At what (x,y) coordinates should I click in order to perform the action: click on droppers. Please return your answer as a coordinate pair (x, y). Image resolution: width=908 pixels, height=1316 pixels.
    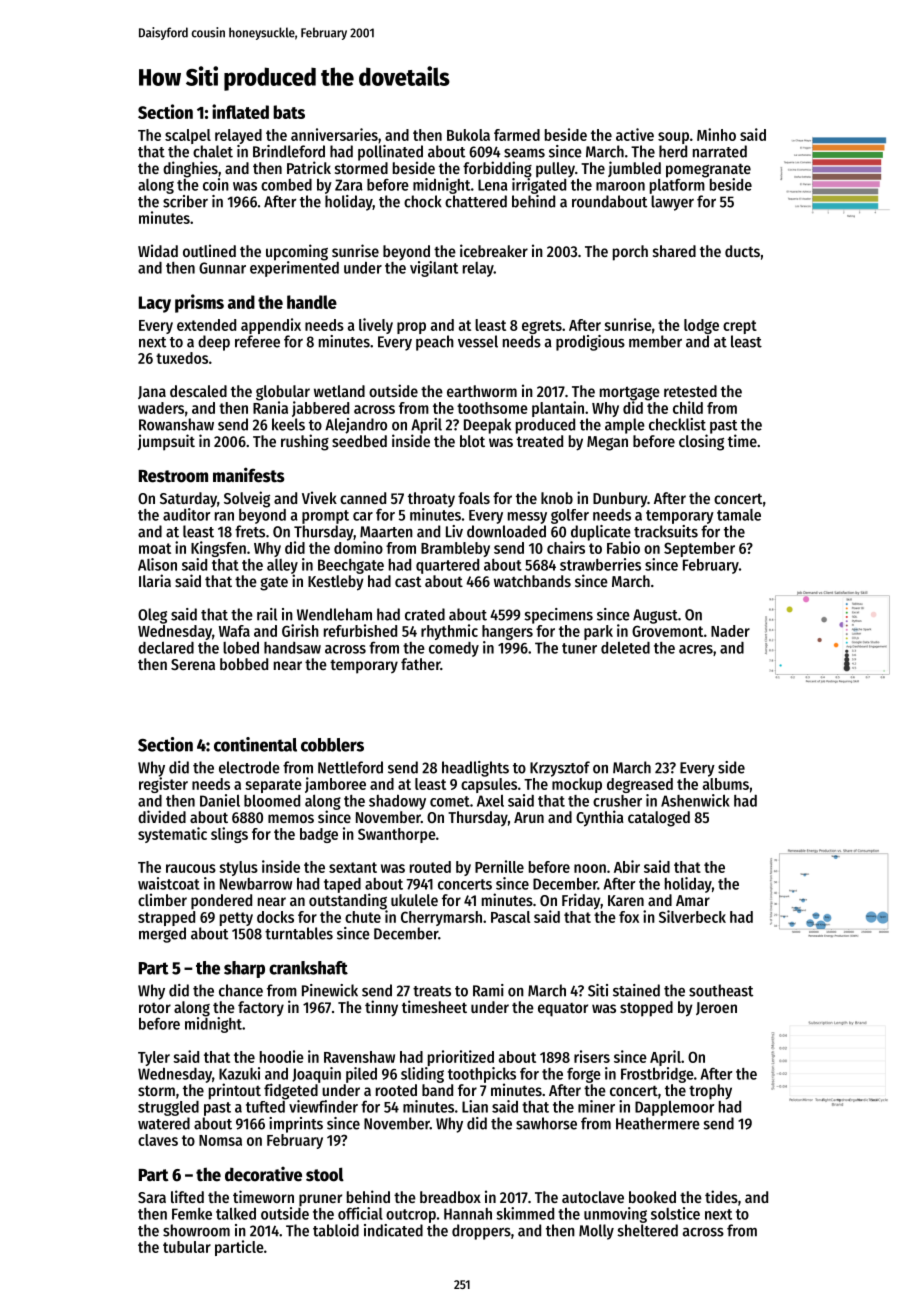
    Looking at the image, I should click on (481, 1232).
